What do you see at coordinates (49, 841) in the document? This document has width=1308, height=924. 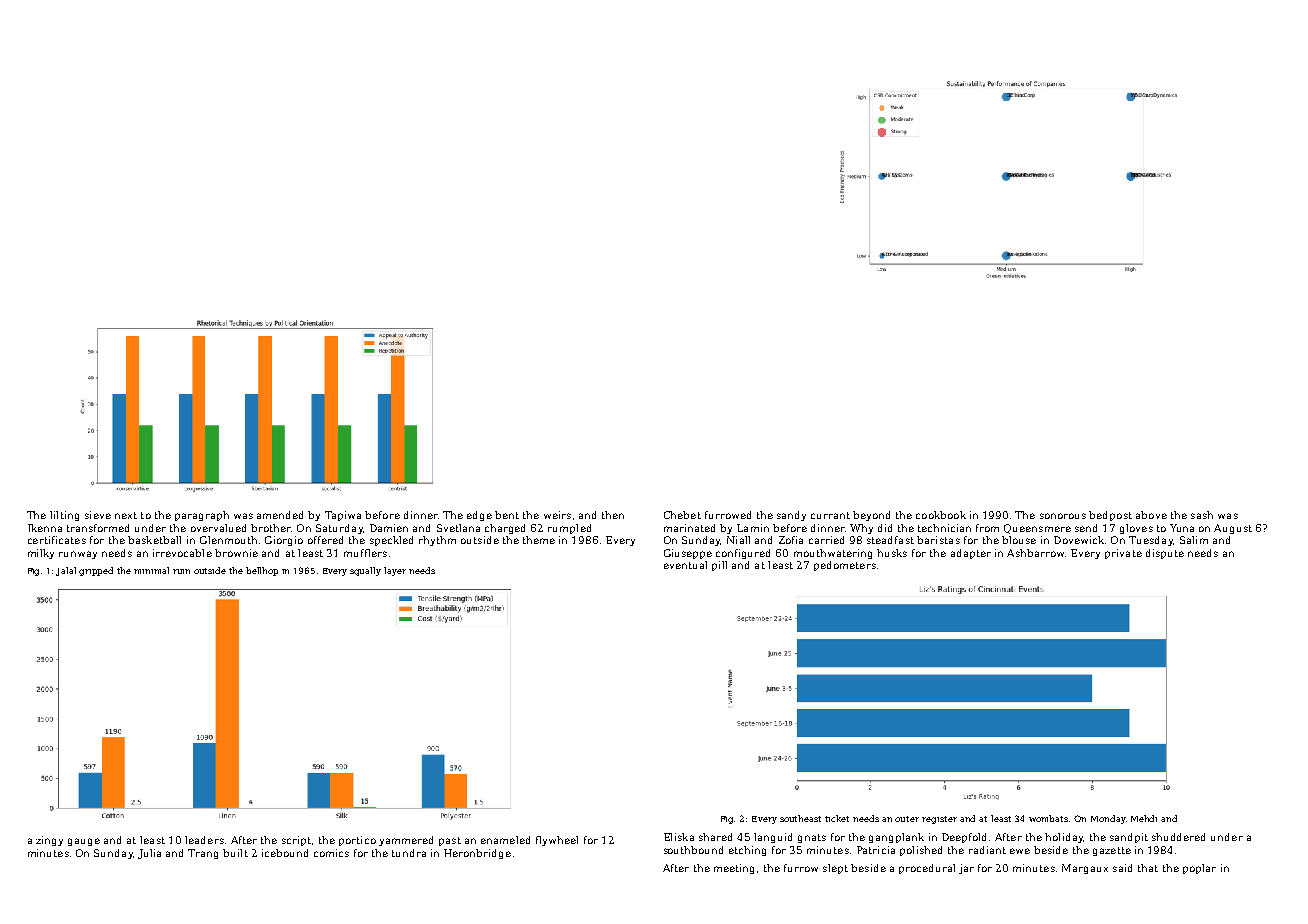 I see `zingy` at bounding box center [49, 841].
